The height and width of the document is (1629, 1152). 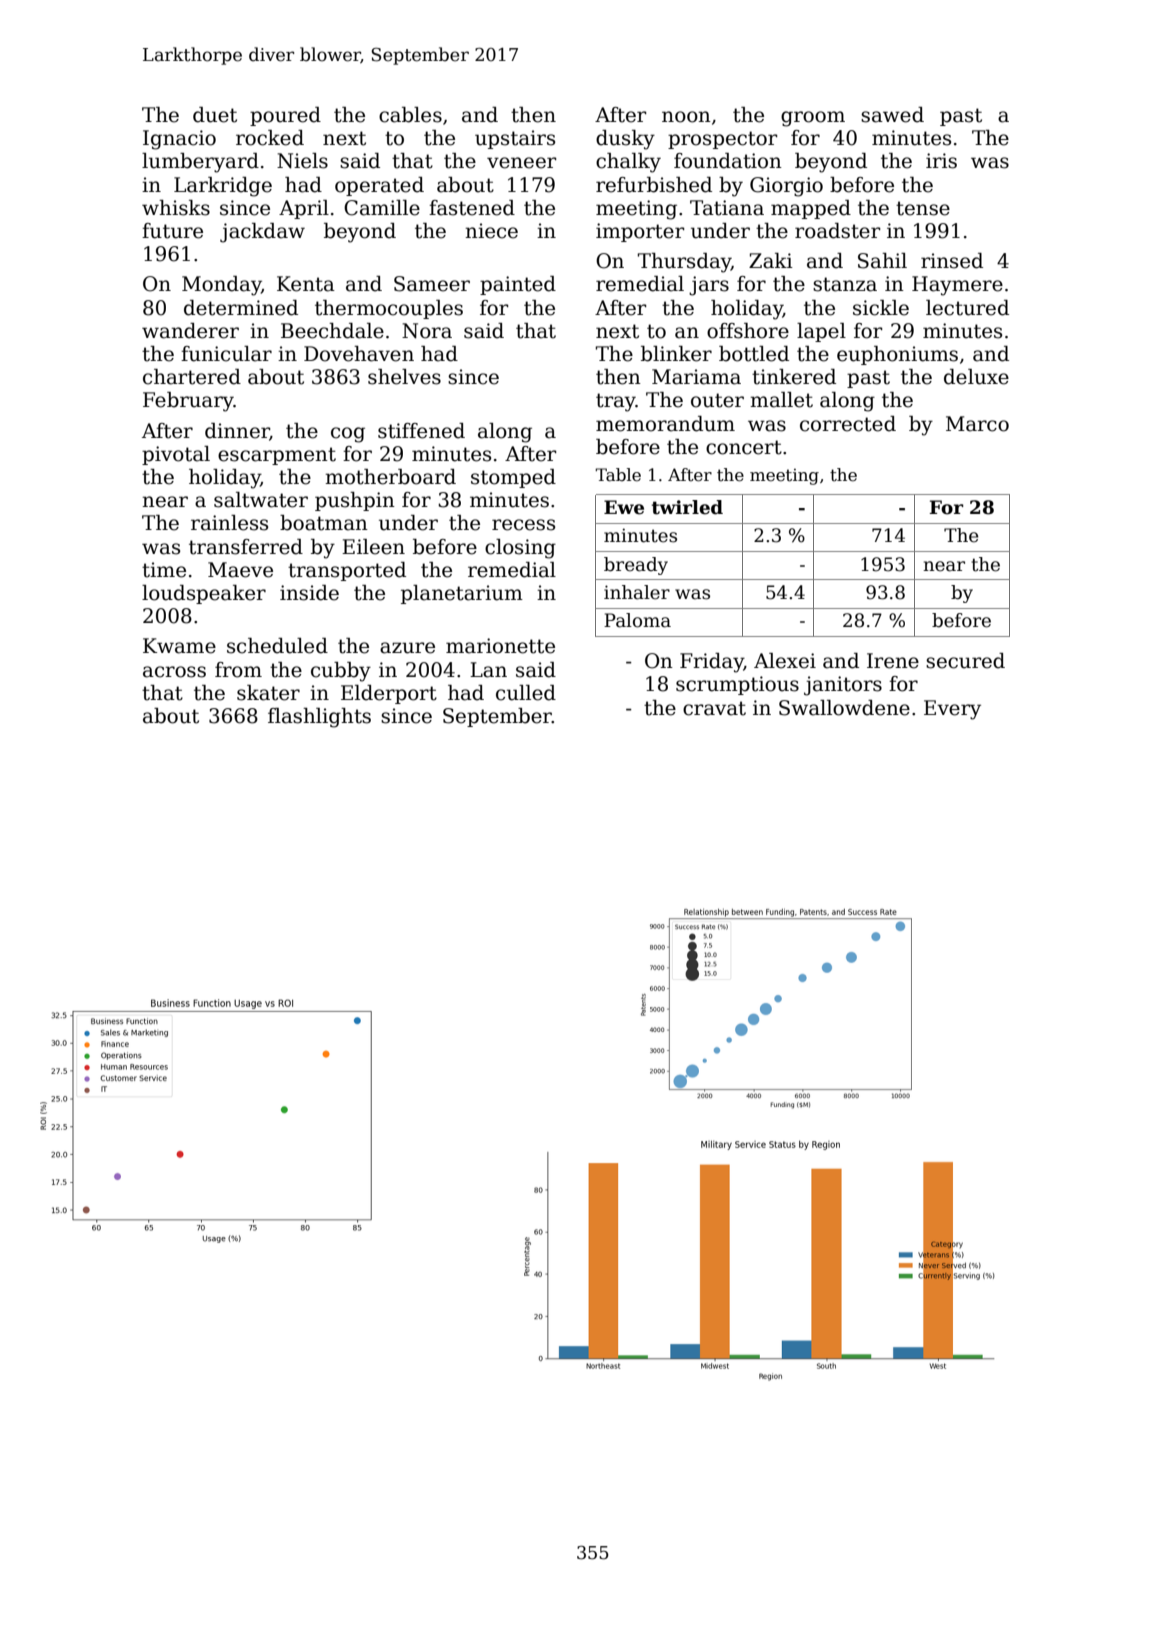 I want to click on corrected, so click(x=848, y=424).
